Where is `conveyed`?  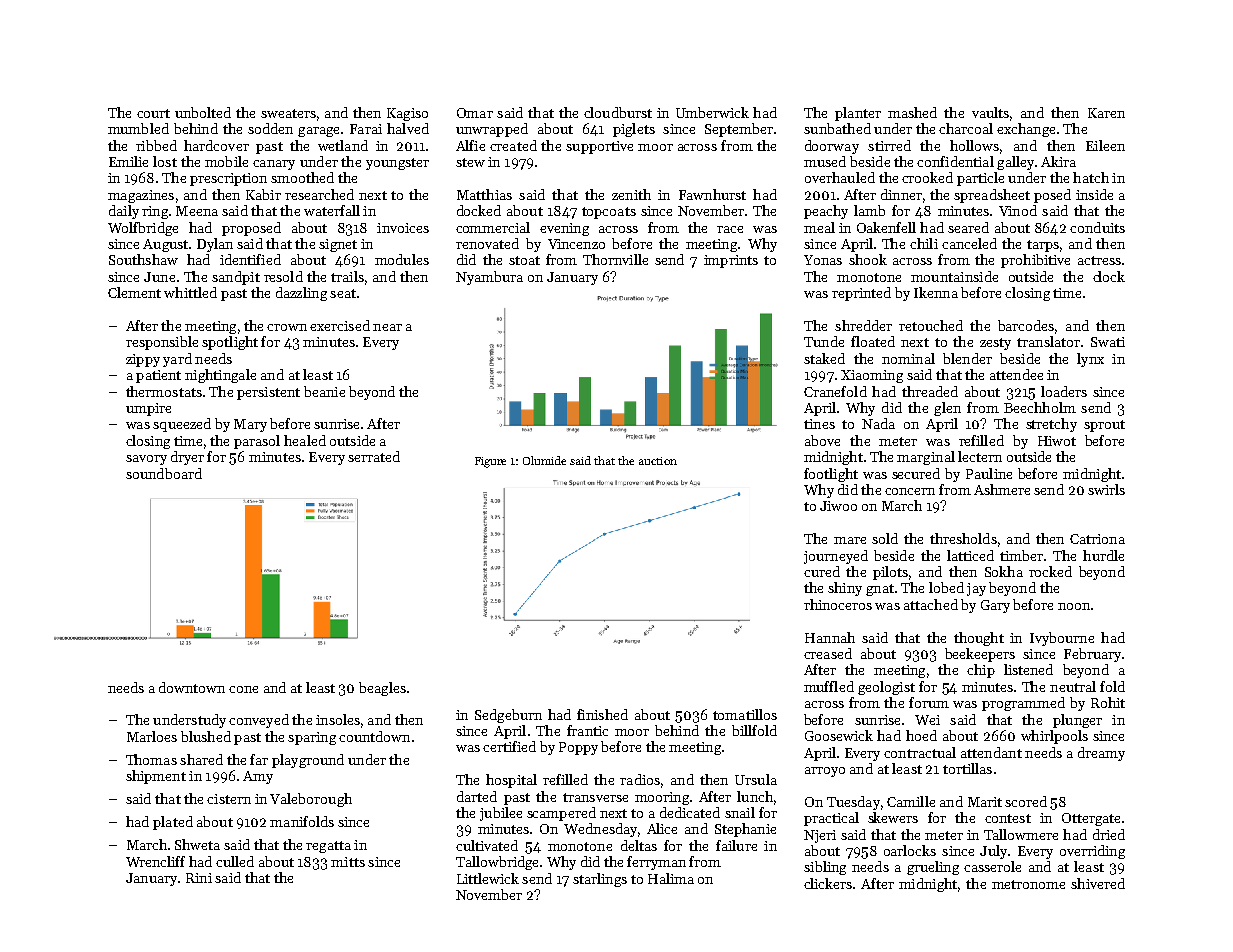 conveyed is located at coordinates (259, 721).
